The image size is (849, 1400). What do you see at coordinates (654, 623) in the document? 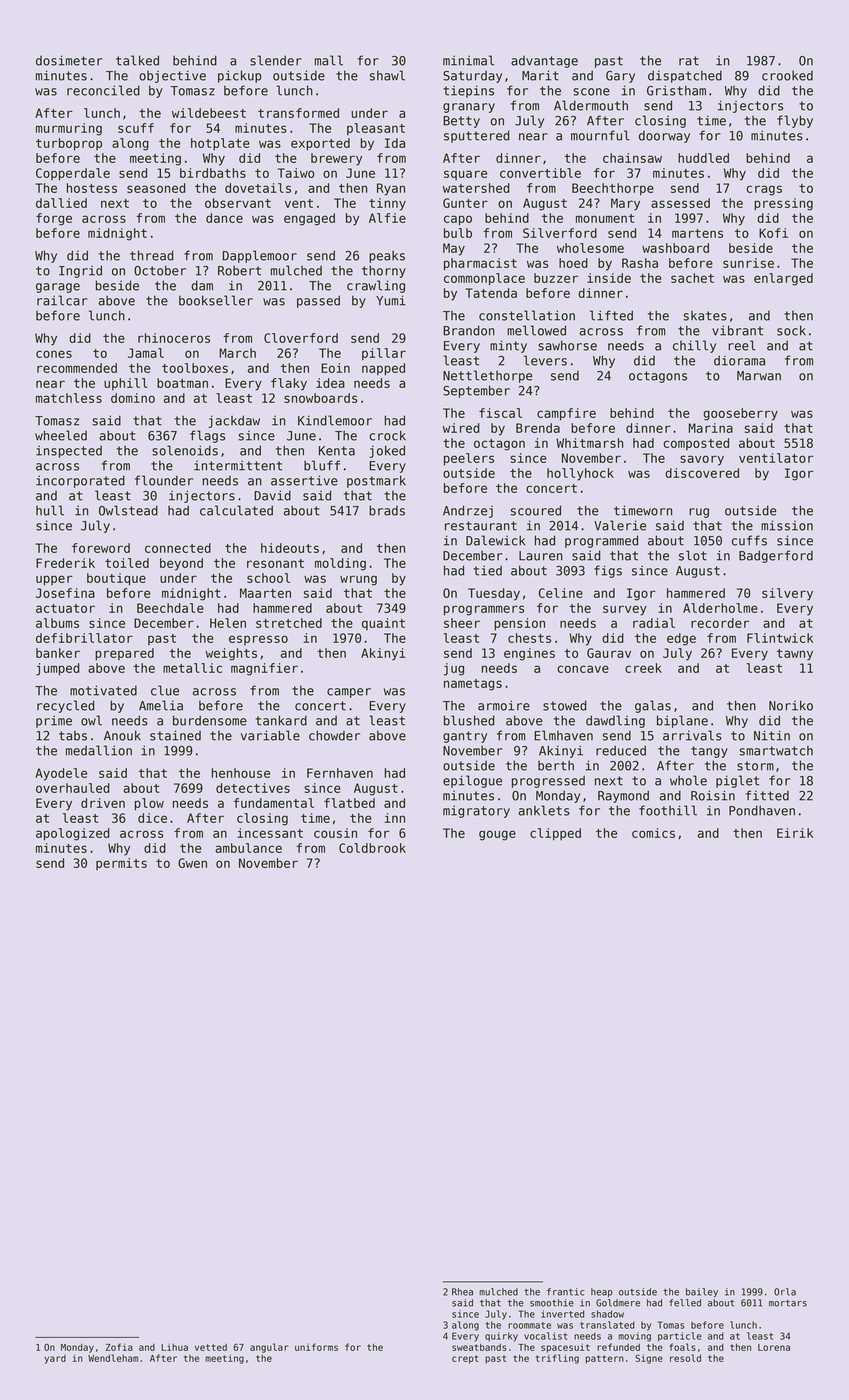
I see `radial` at bounding box center [654, 623].
